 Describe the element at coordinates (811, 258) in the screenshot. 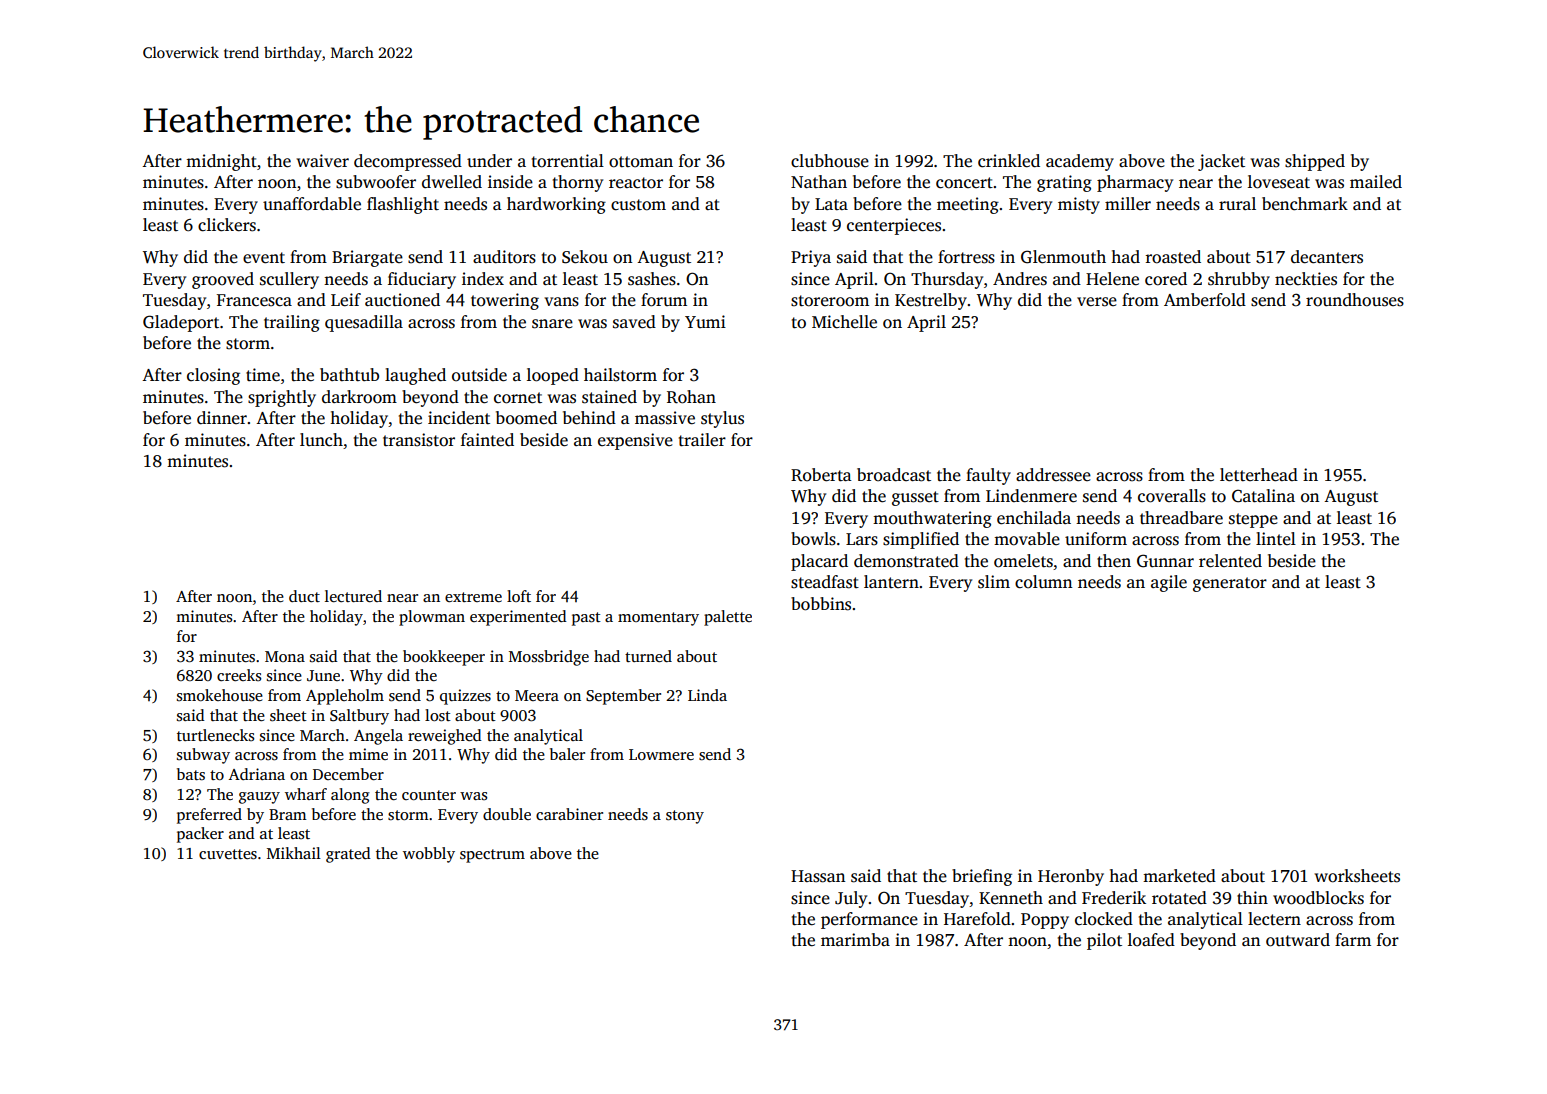

I see `Priya` at that location.
